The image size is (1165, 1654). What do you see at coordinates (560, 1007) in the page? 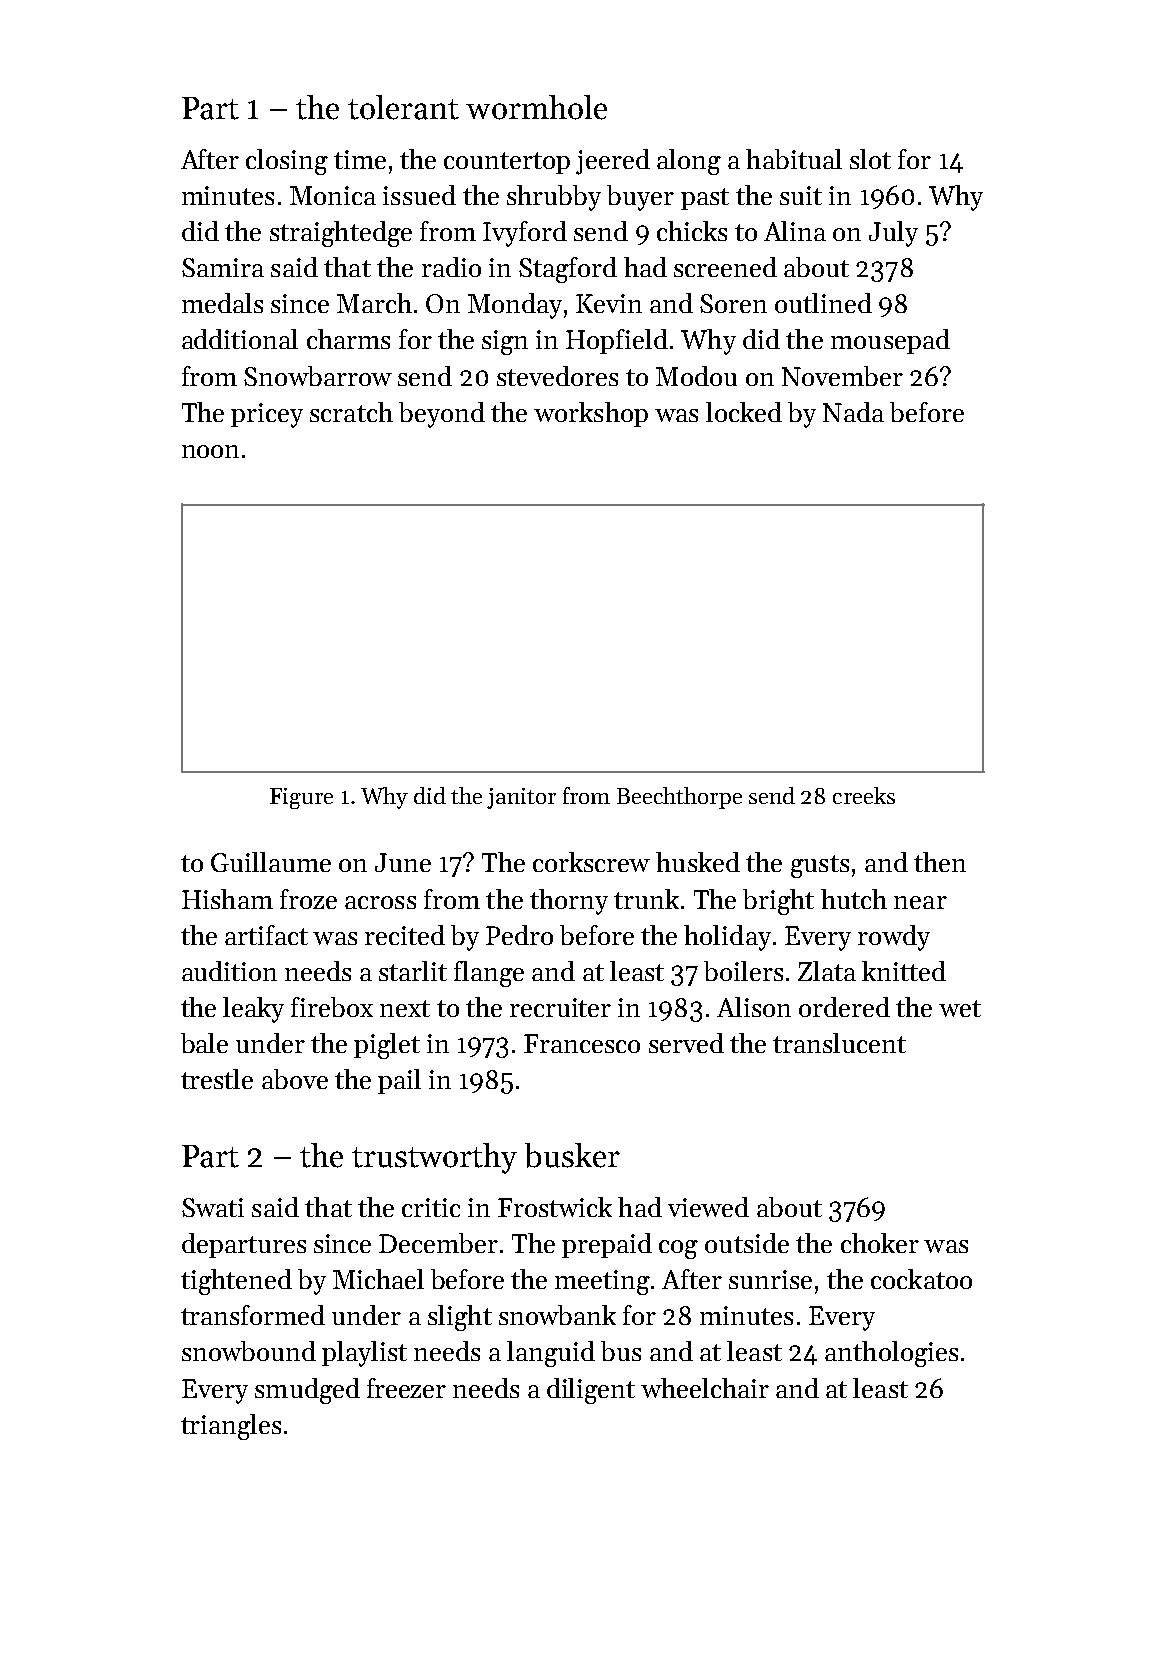
I see `recruiter` at bounding box center [560, 1007].
